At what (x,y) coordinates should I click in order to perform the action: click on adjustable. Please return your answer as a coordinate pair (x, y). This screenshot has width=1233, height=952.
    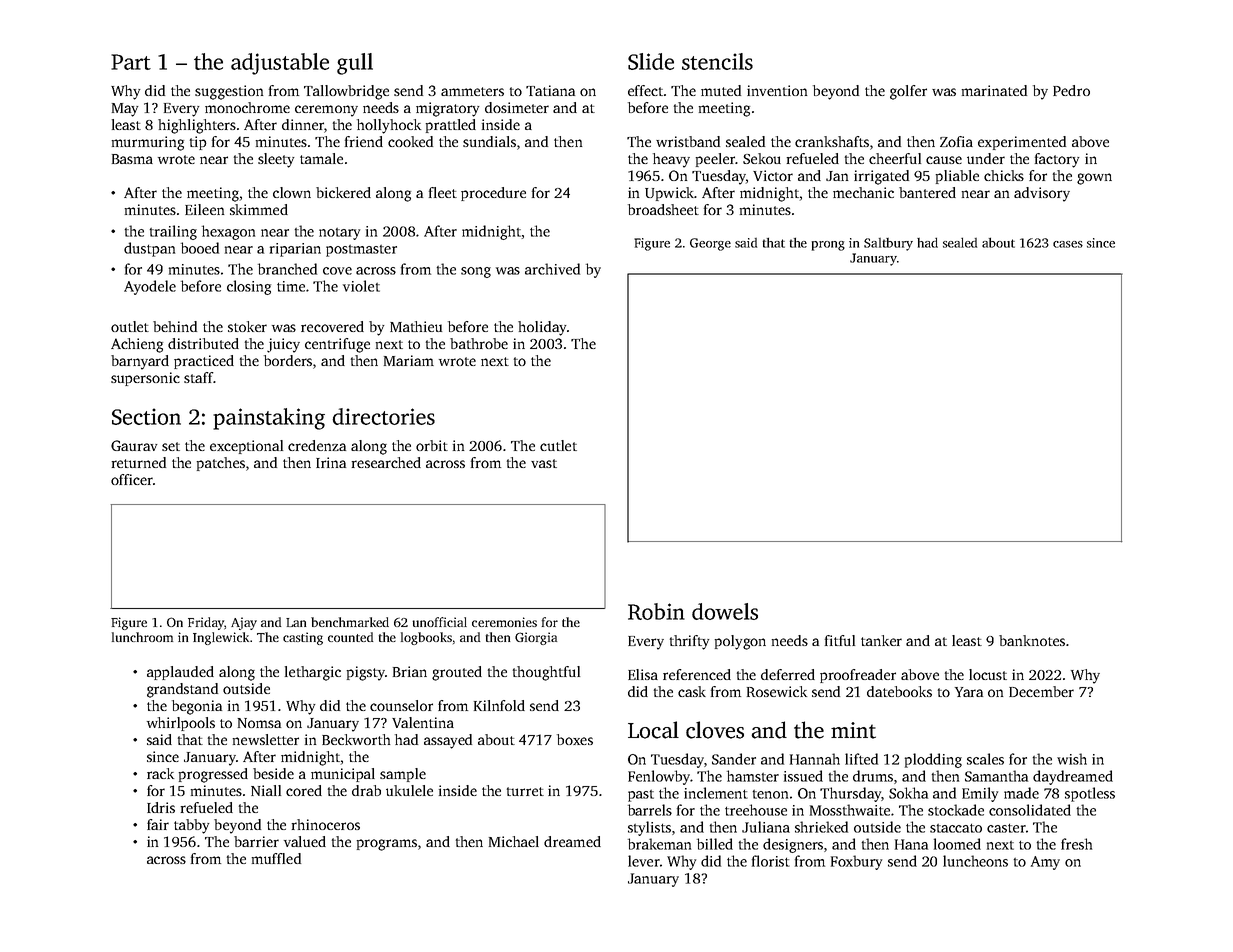
    Looking at the image, I should click on (280, 64).
